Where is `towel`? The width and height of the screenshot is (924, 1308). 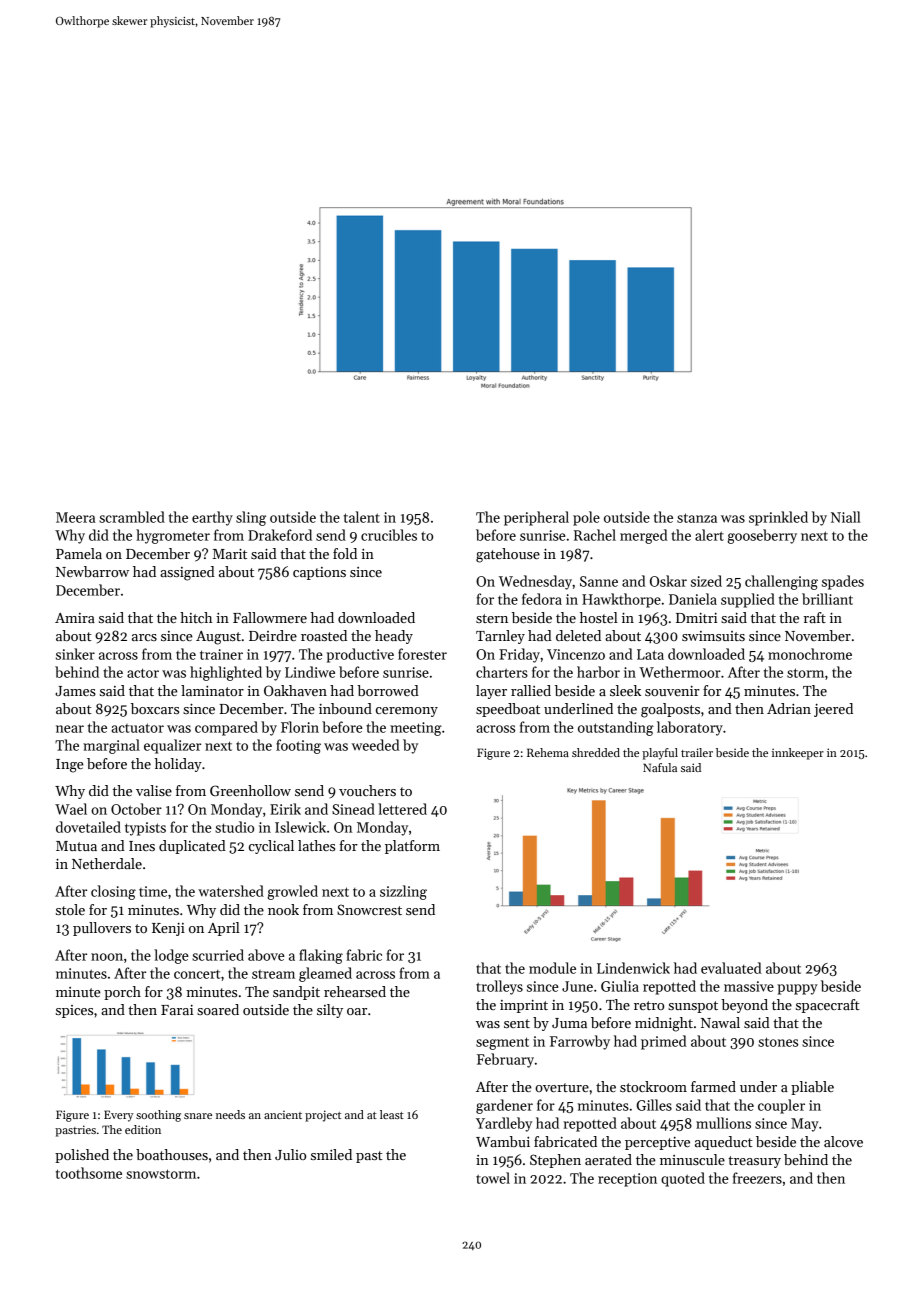 towel is located at coordinates (493, 1178).
